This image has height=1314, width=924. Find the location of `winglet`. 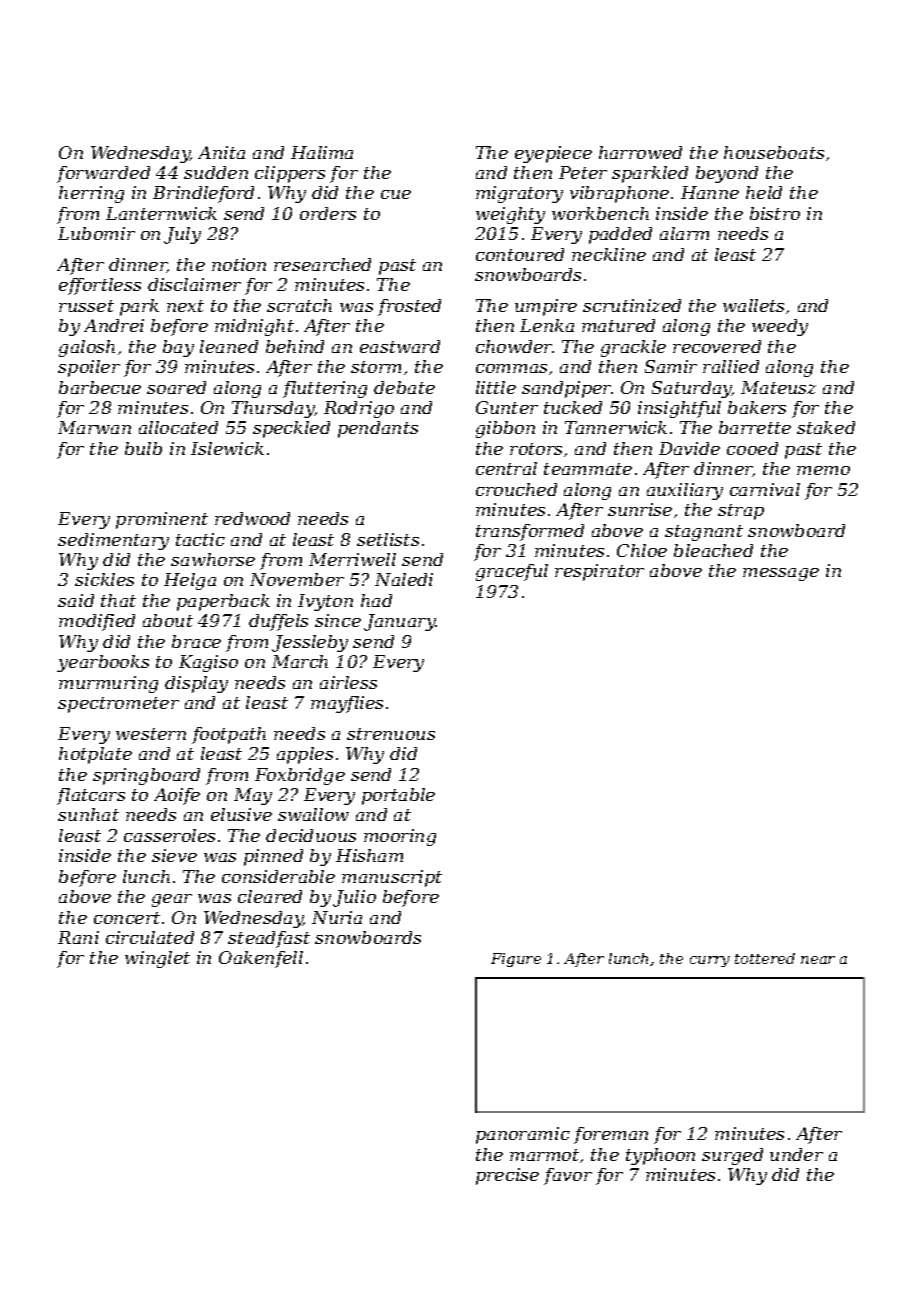

winglet is located at coordinates (157, 959).
